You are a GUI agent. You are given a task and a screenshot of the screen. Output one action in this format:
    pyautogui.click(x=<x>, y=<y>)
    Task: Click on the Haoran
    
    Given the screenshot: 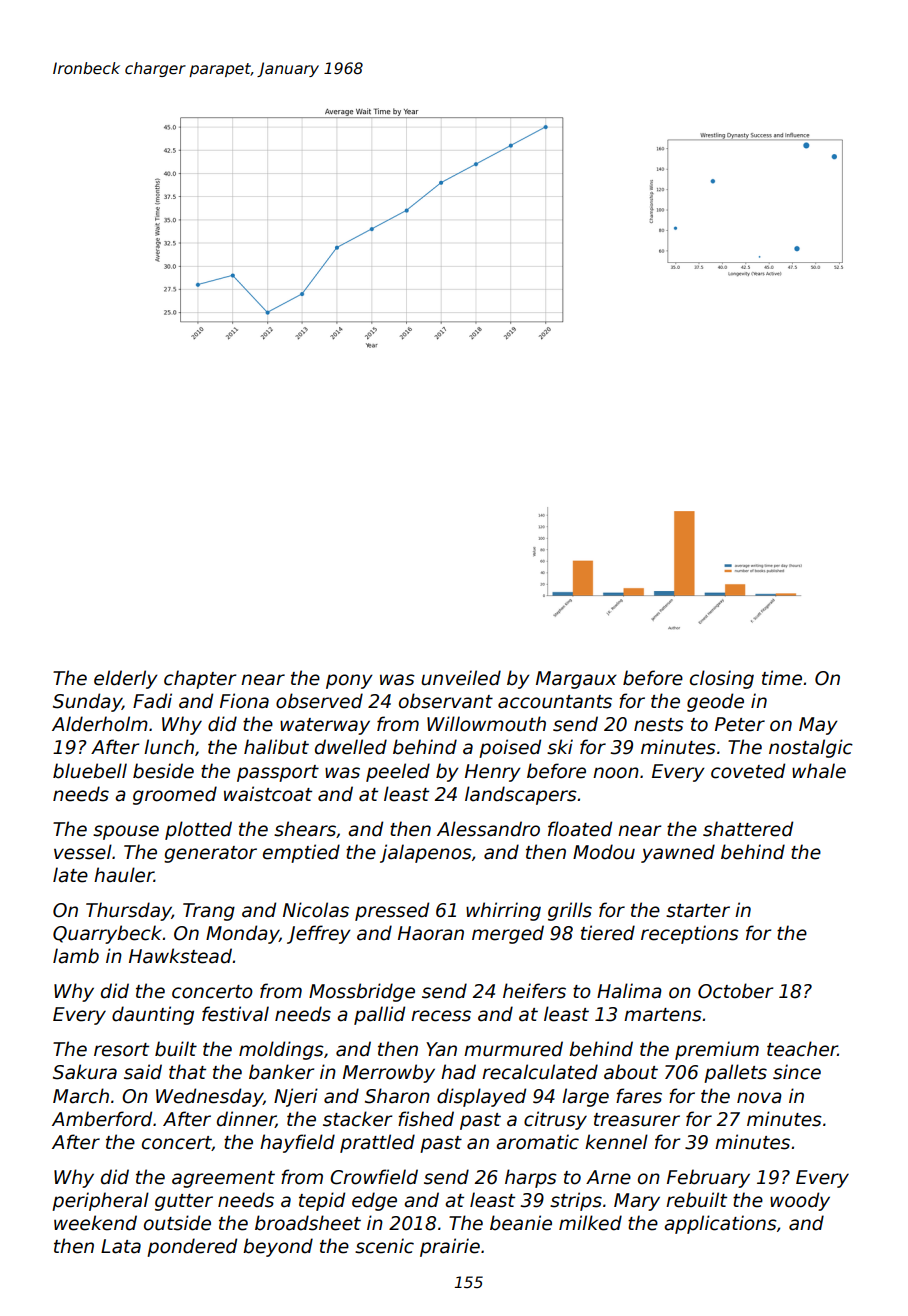 What is the action you would take?
    pyautogui.click(x=431, y=933)
